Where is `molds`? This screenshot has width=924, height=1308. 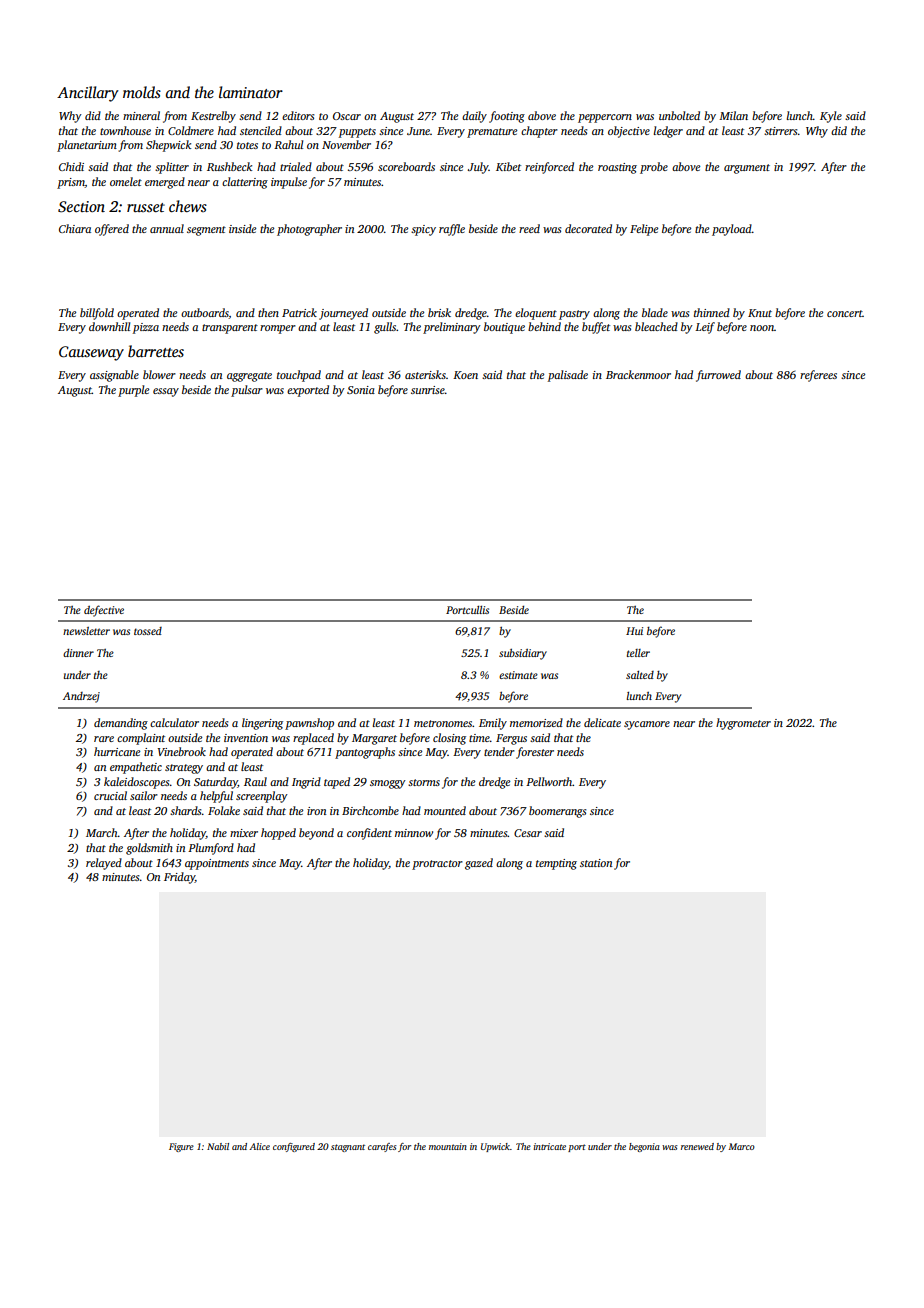 molds is located at coordinates (142, 92).
